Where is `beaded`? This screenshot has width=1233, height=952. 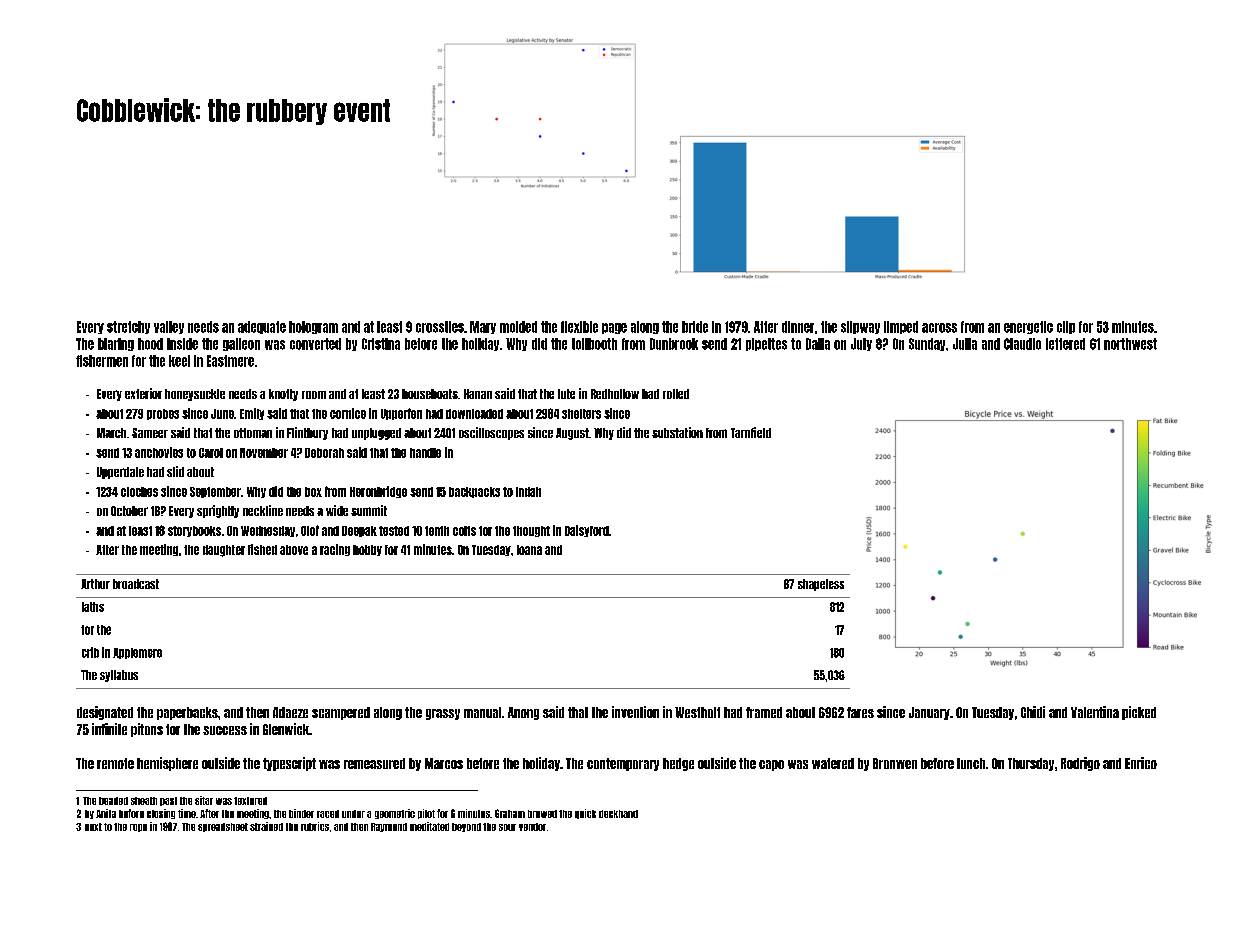 beaded is located at coordinates (113, 801).
